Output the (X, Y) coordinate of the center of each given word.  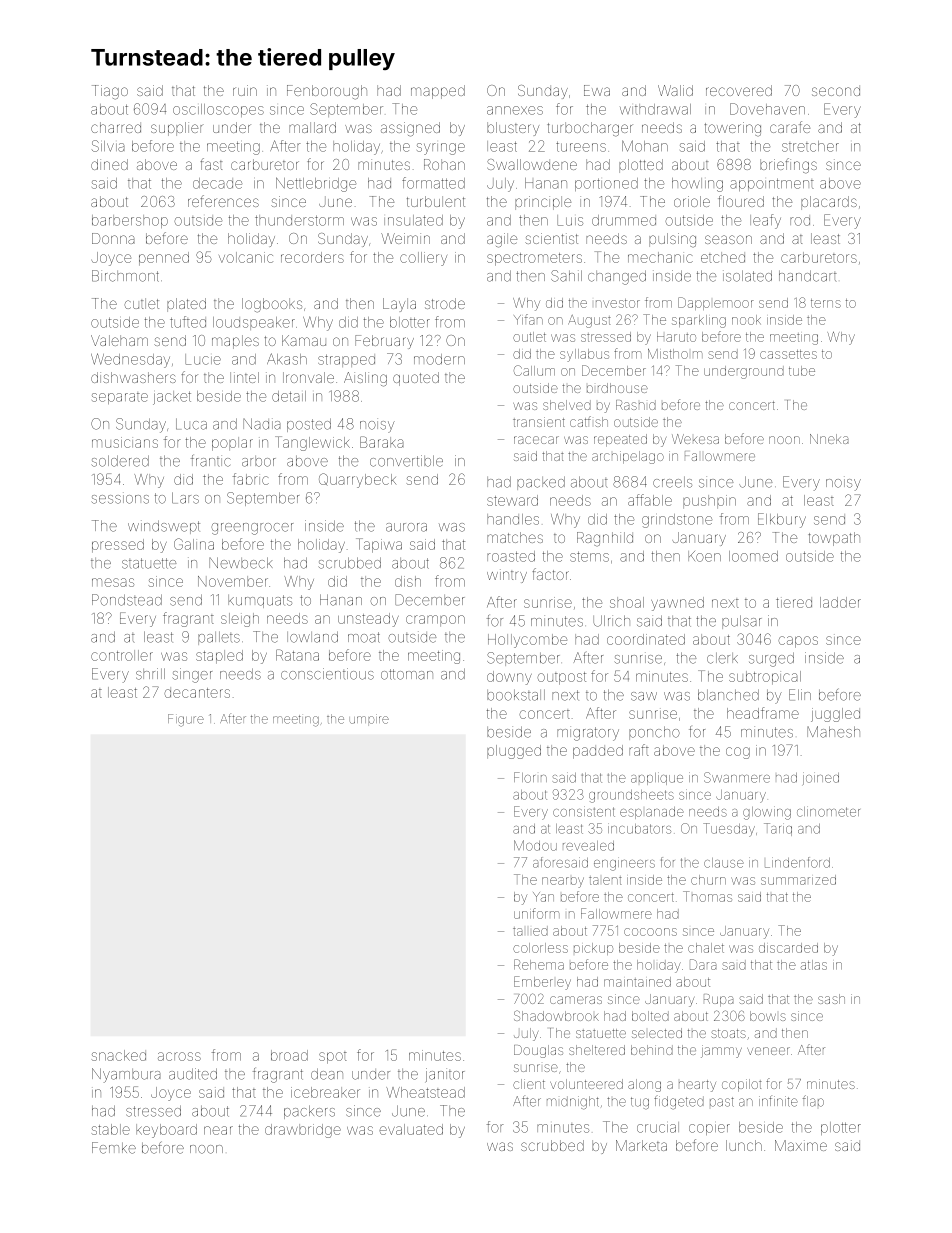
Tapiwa (379, 545)
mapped (438, 92)
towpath (834, 539)
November (233, 581)
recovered (739, 90)
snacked (119, 1055)
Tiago (110, 92)
